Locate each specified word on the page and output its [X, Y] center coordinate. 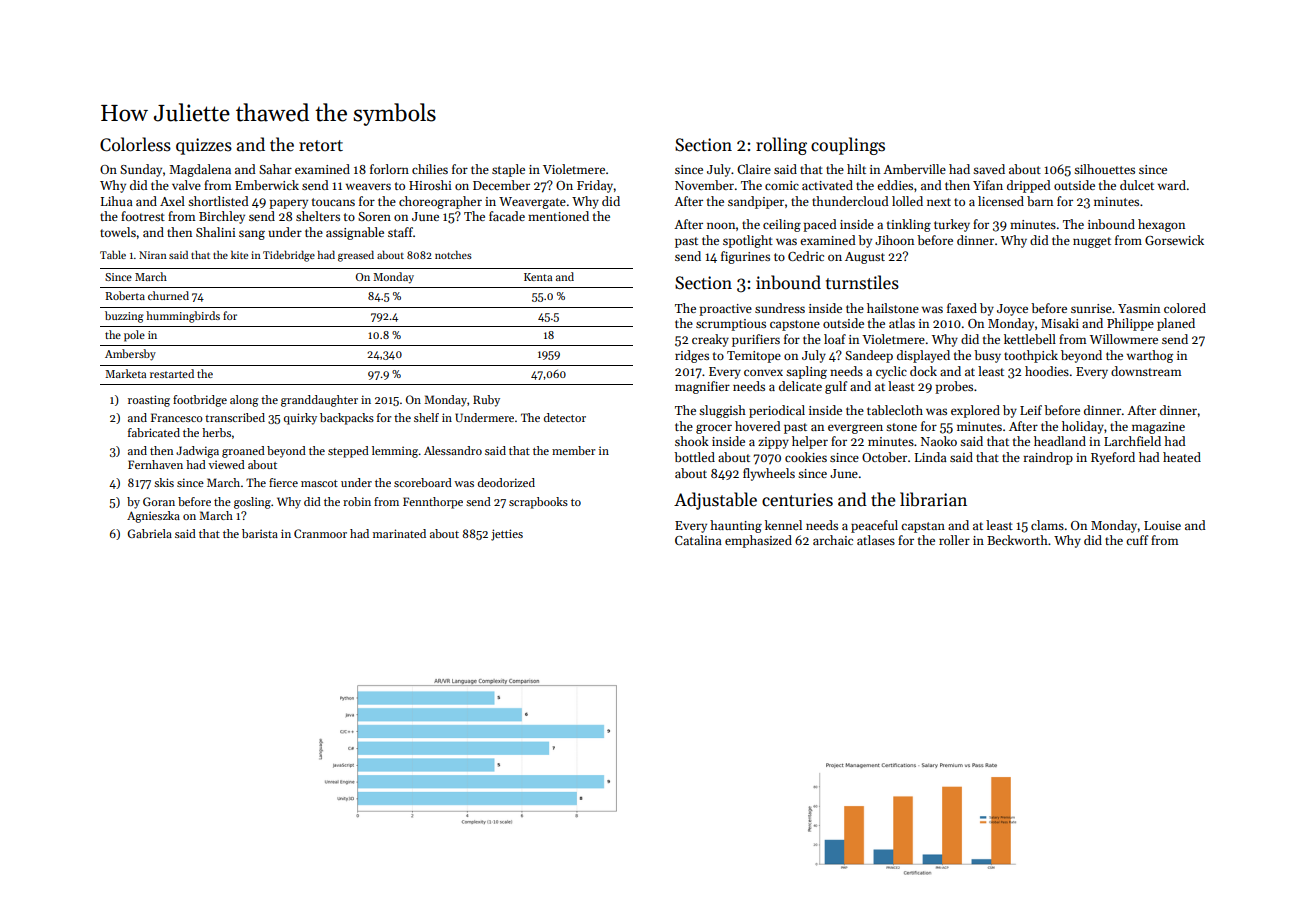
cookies [806, 457]
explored [975, 411]
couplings [848, 146]
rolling [781, 146]
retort [321, 146]
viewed [226, 464]
